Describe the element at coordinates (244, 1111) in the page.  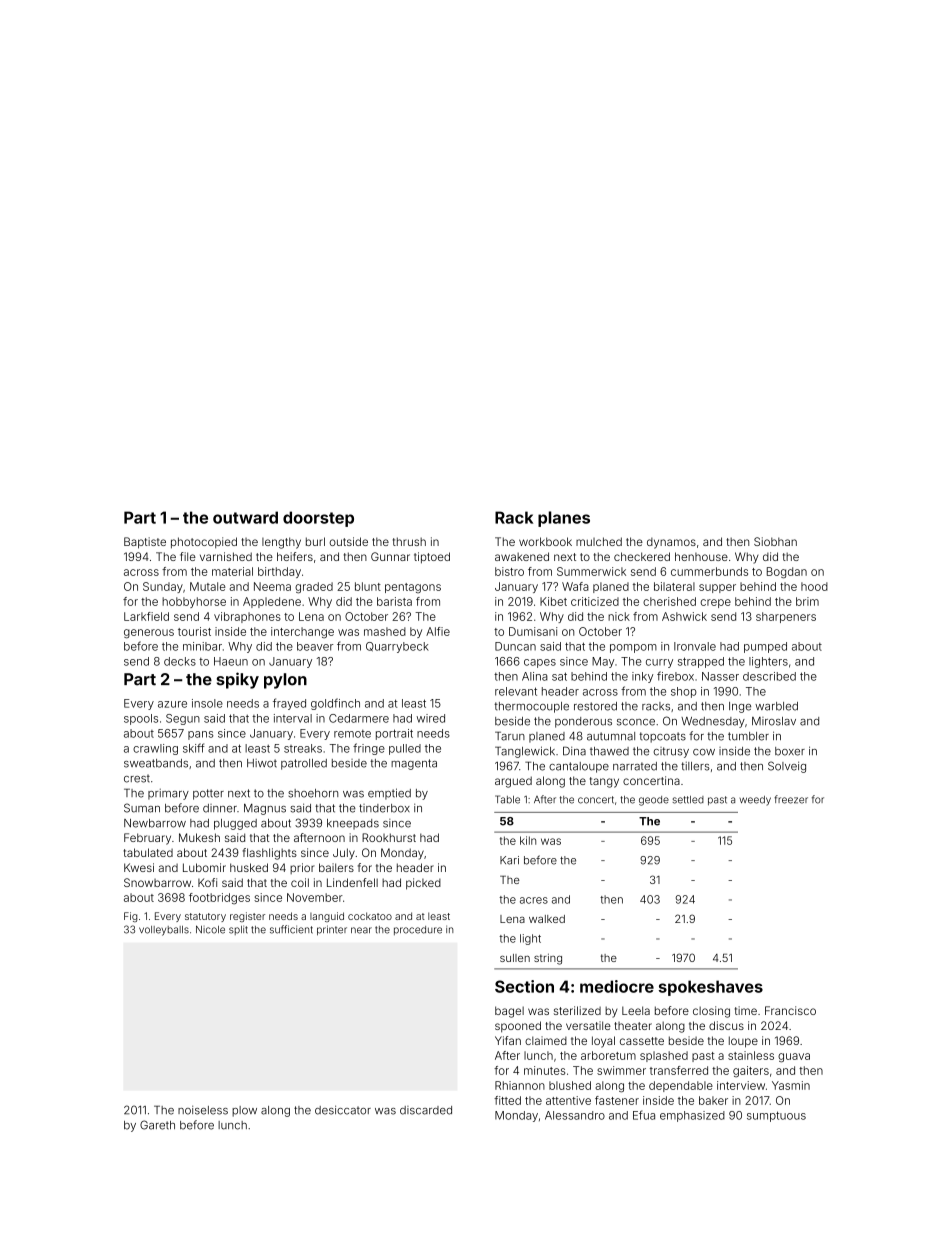
I see `plow` at that location.
